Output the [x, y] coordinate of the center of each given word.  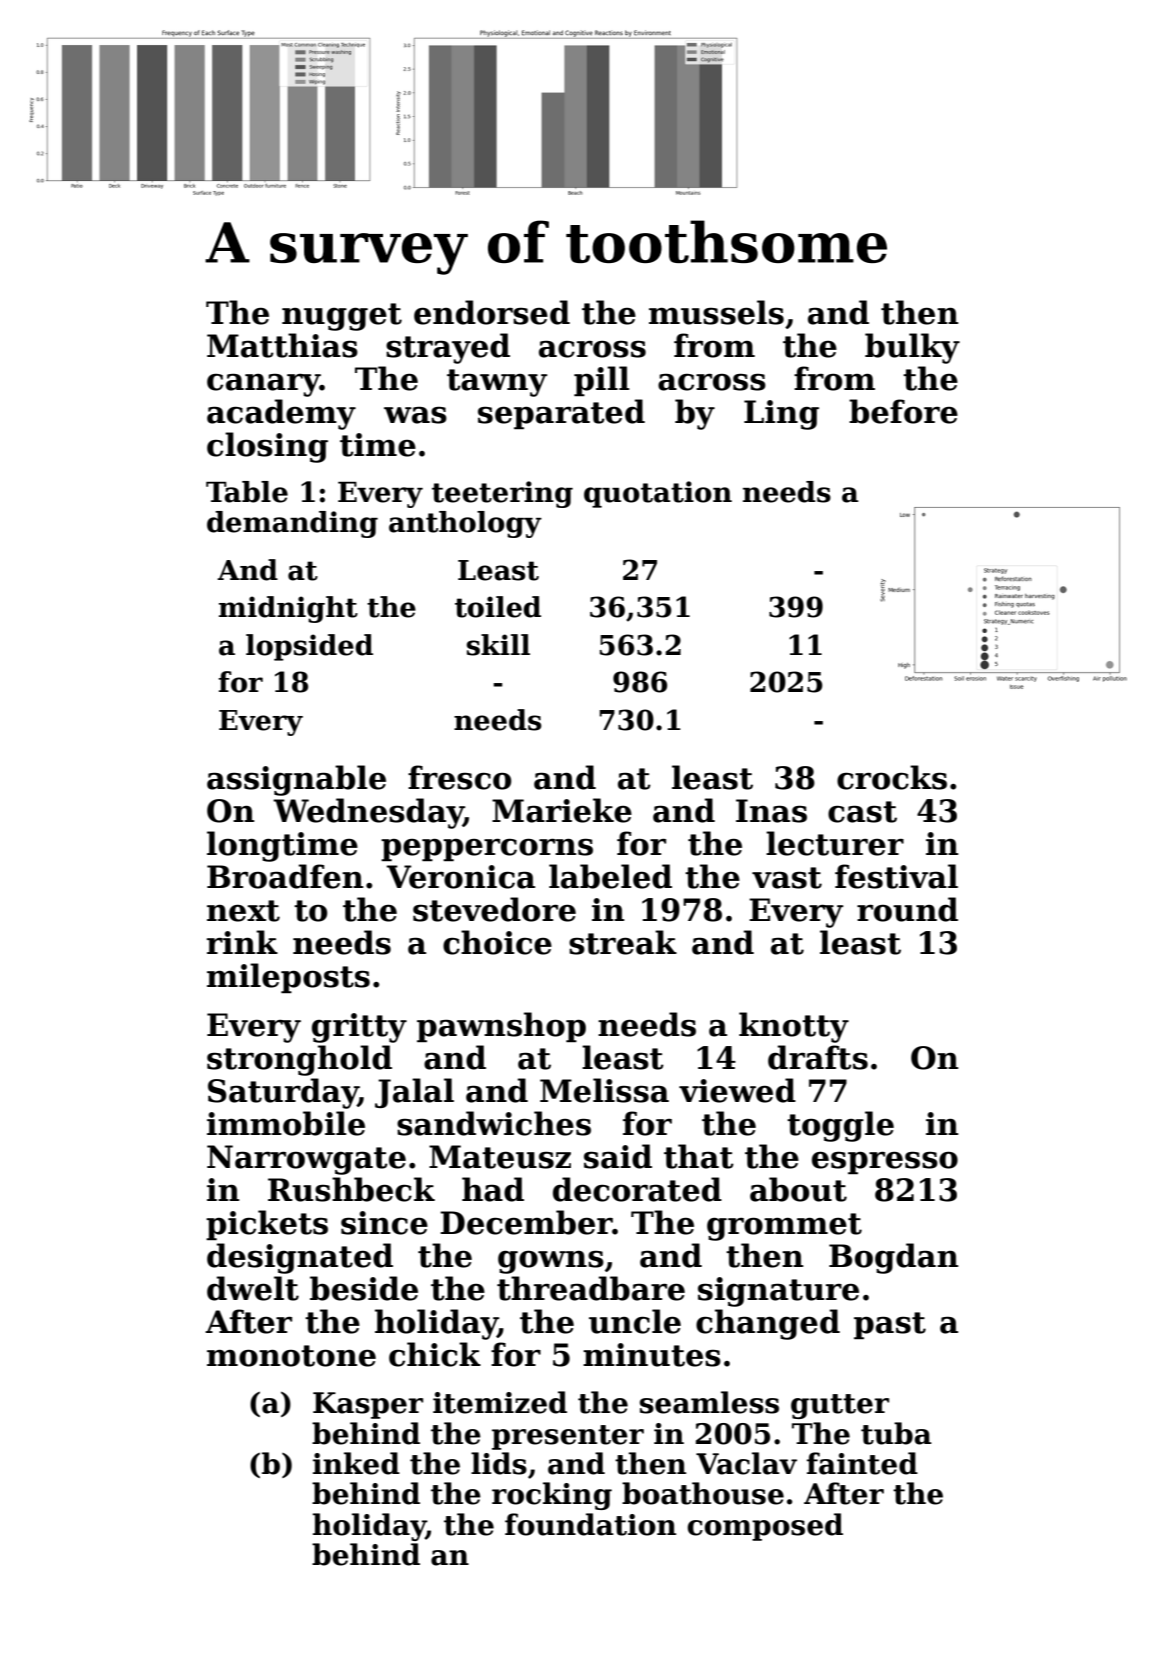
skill [498, 645]
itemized [500, 1402]
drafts [818, 1057]
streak [623, 942]
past [890, 1325]
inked [356, 1463]
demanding [292, 524]
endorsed [492, 312]
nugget [342, 317]
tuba [896, 1433]
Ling [781, 415]
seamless [709, 1402]
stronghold [299, 1060]
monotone [291, 1356]
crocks [892, 777]
